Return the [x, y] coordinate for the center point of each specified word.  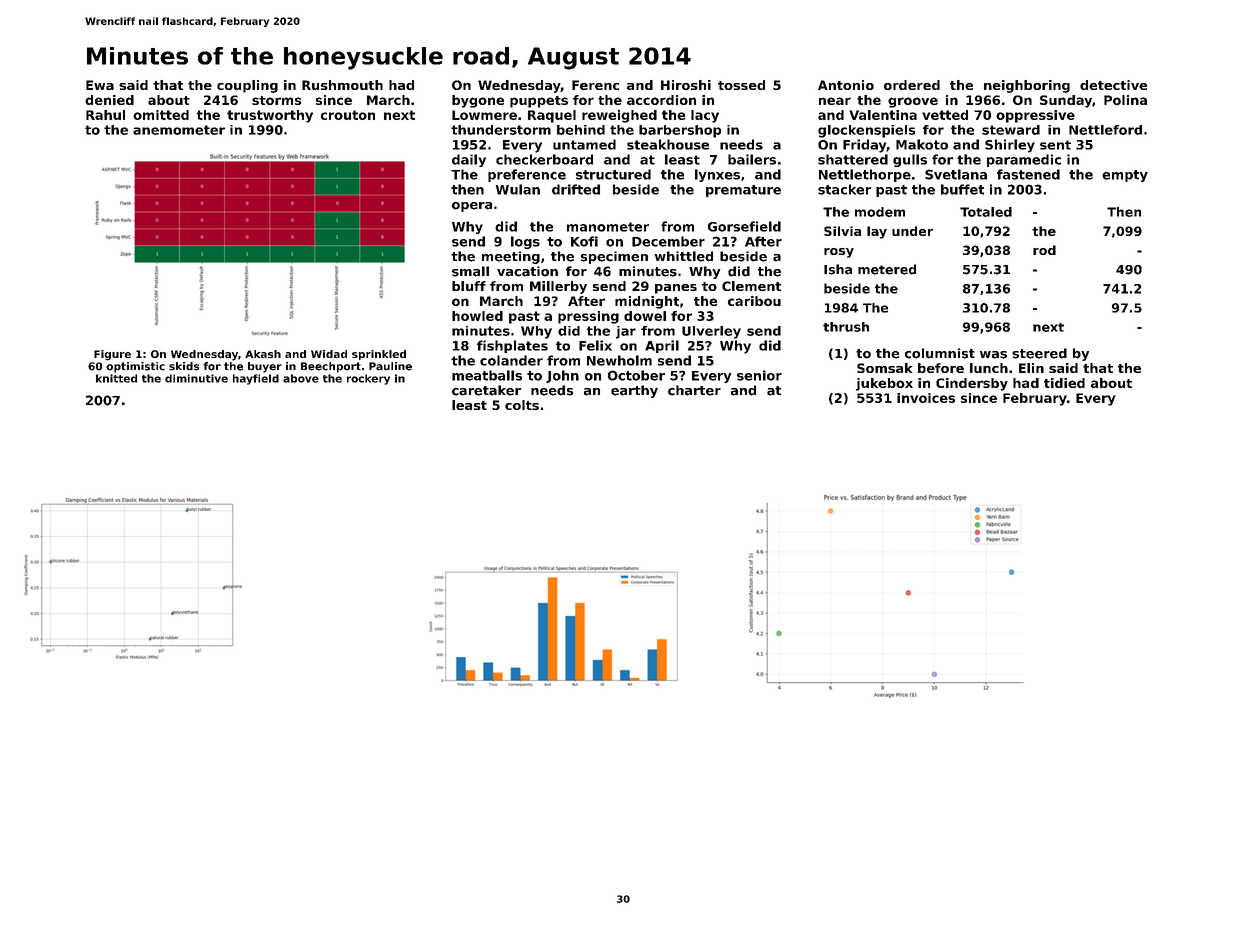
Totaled [986, 212]
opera [472, 207]
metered [887, 269]
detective [1113, 85]
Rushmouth [342, 85]
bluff [469, 286]
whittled [684, 256]
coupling [247, 86]
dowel [645, 316]
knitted [116, 378]
